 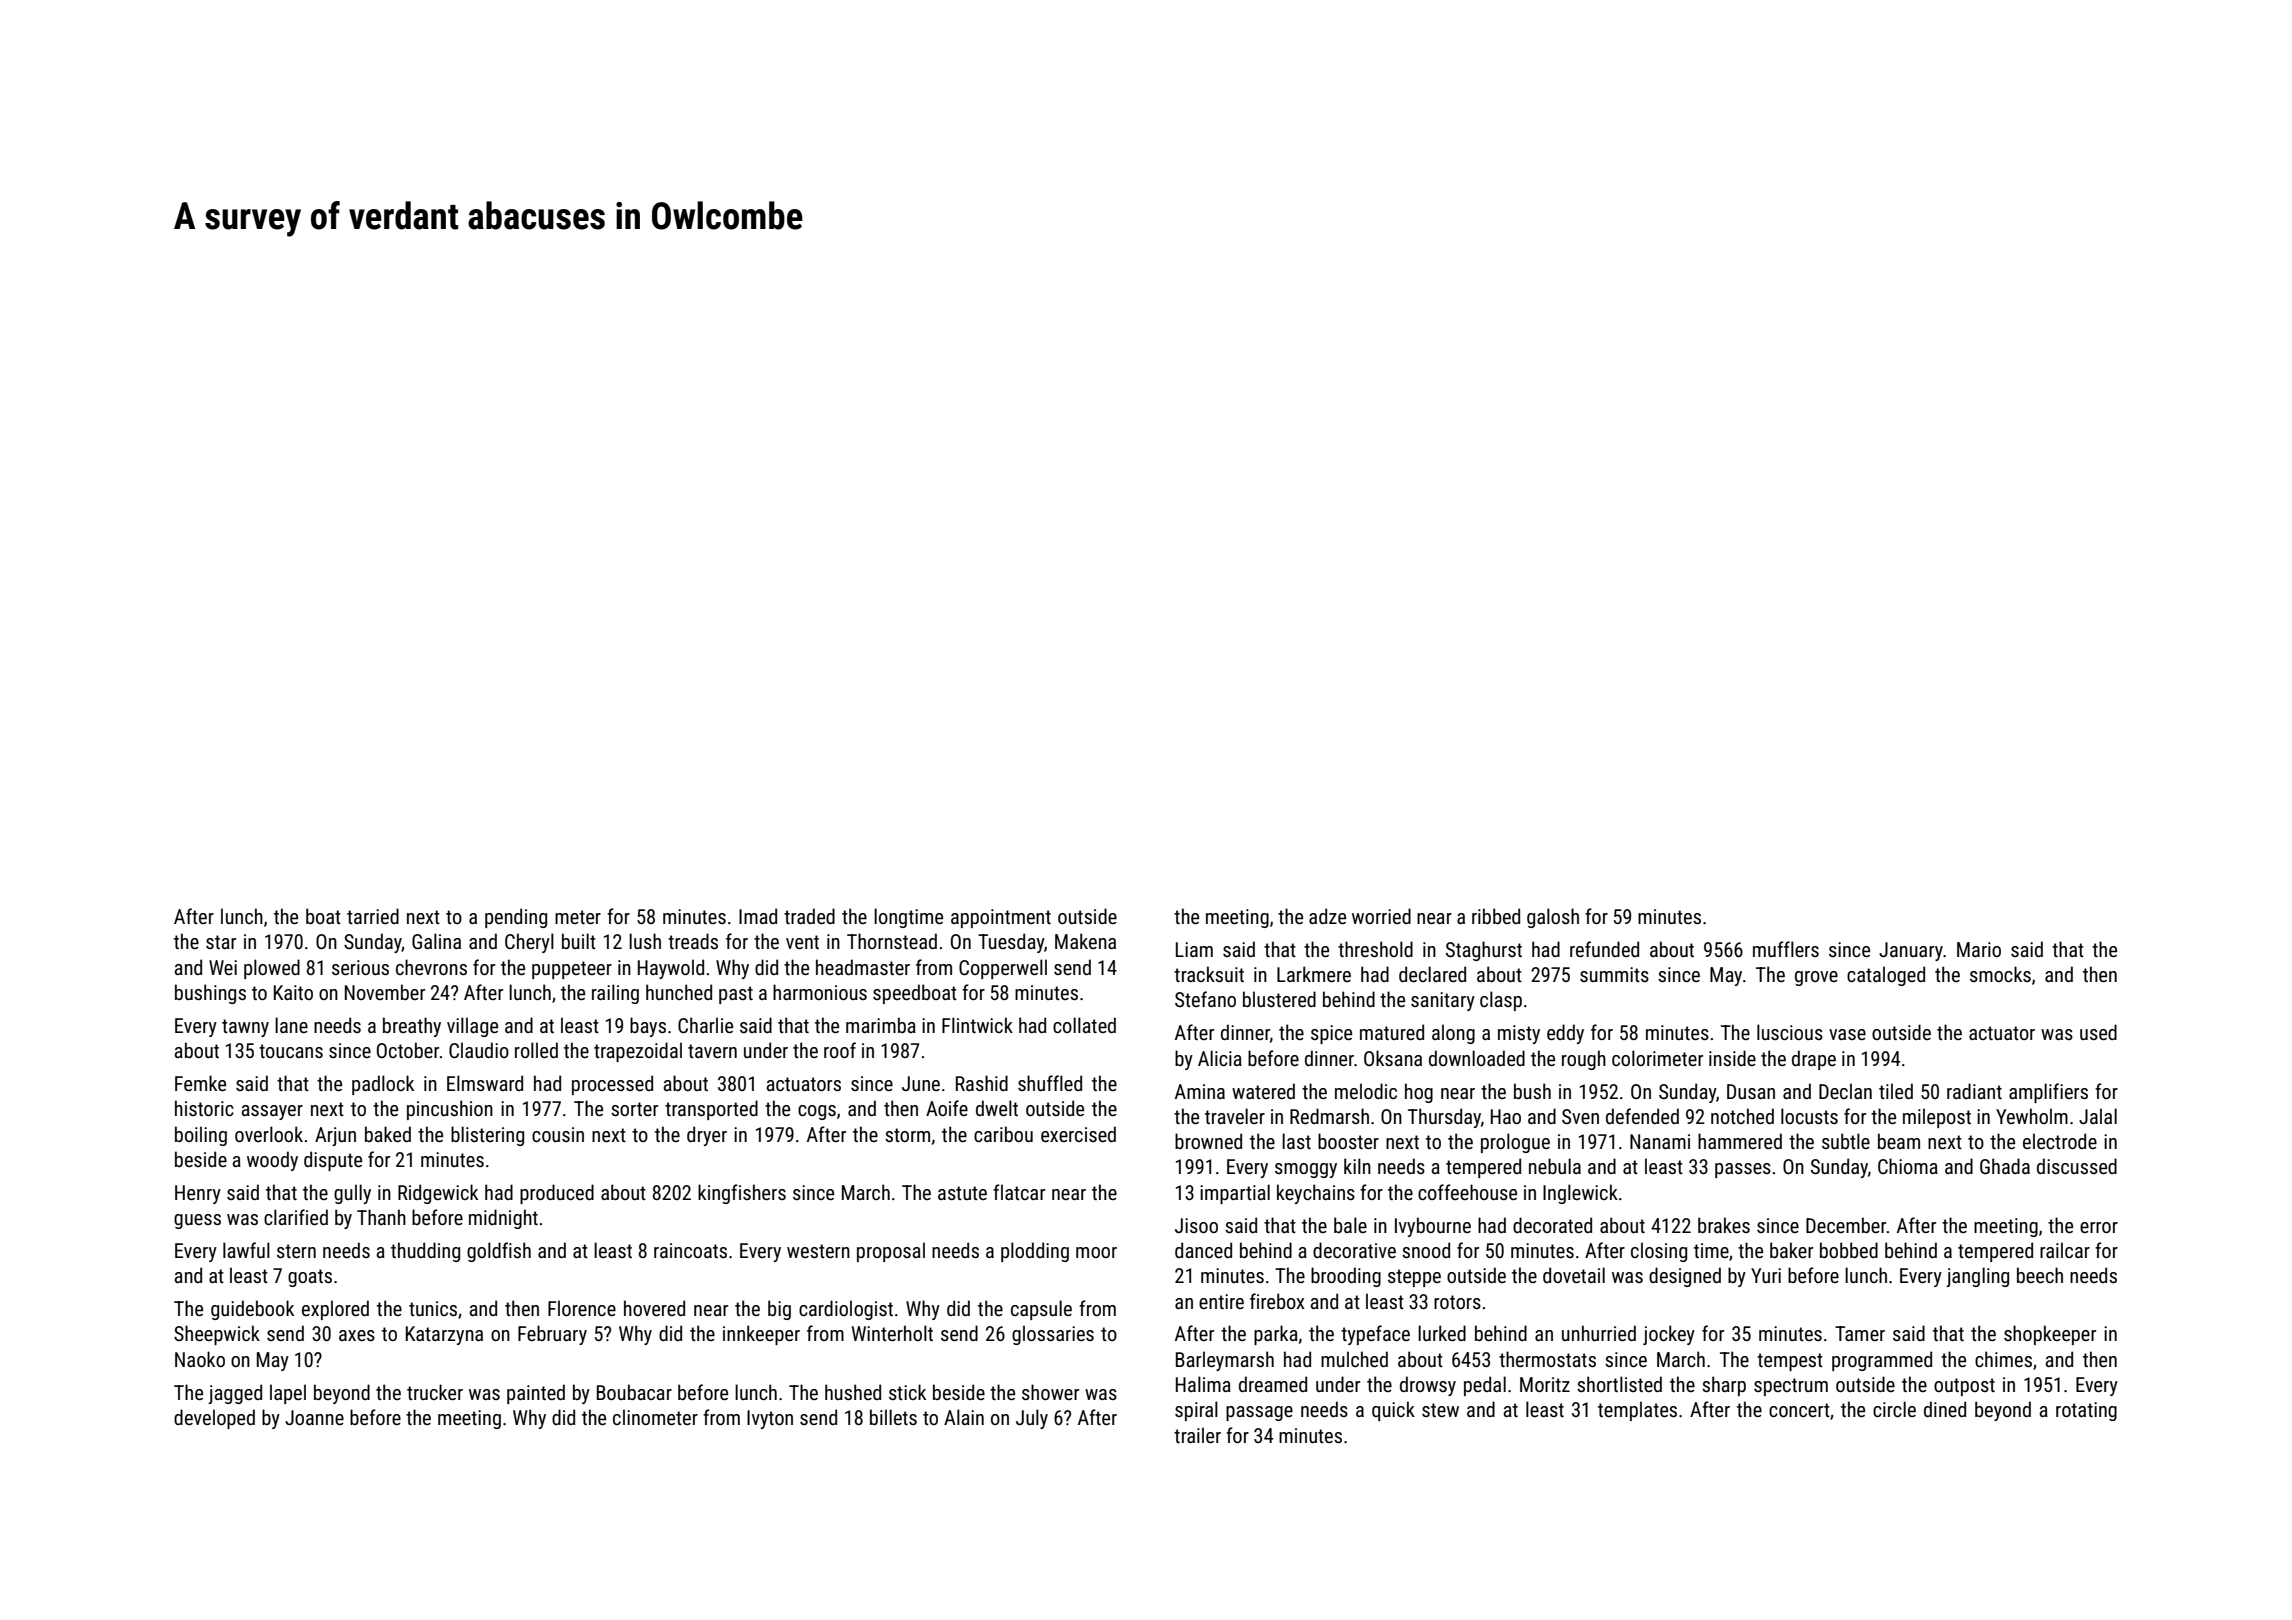 What do you see at coordinates (373, 916) in the screenshot?
I see `tarried` at bounding box center [373, 916].
